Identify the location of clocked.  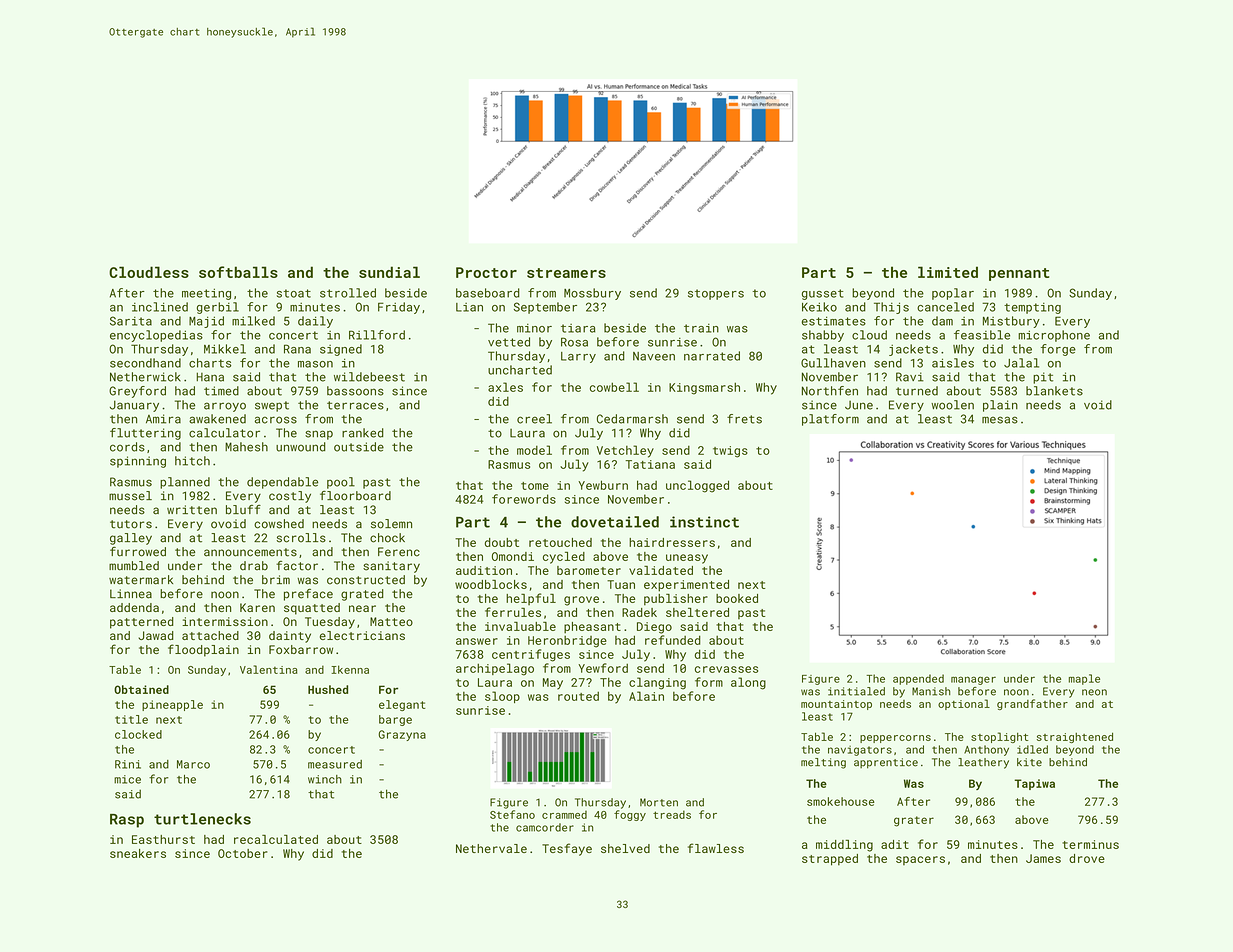
(138, 734).
